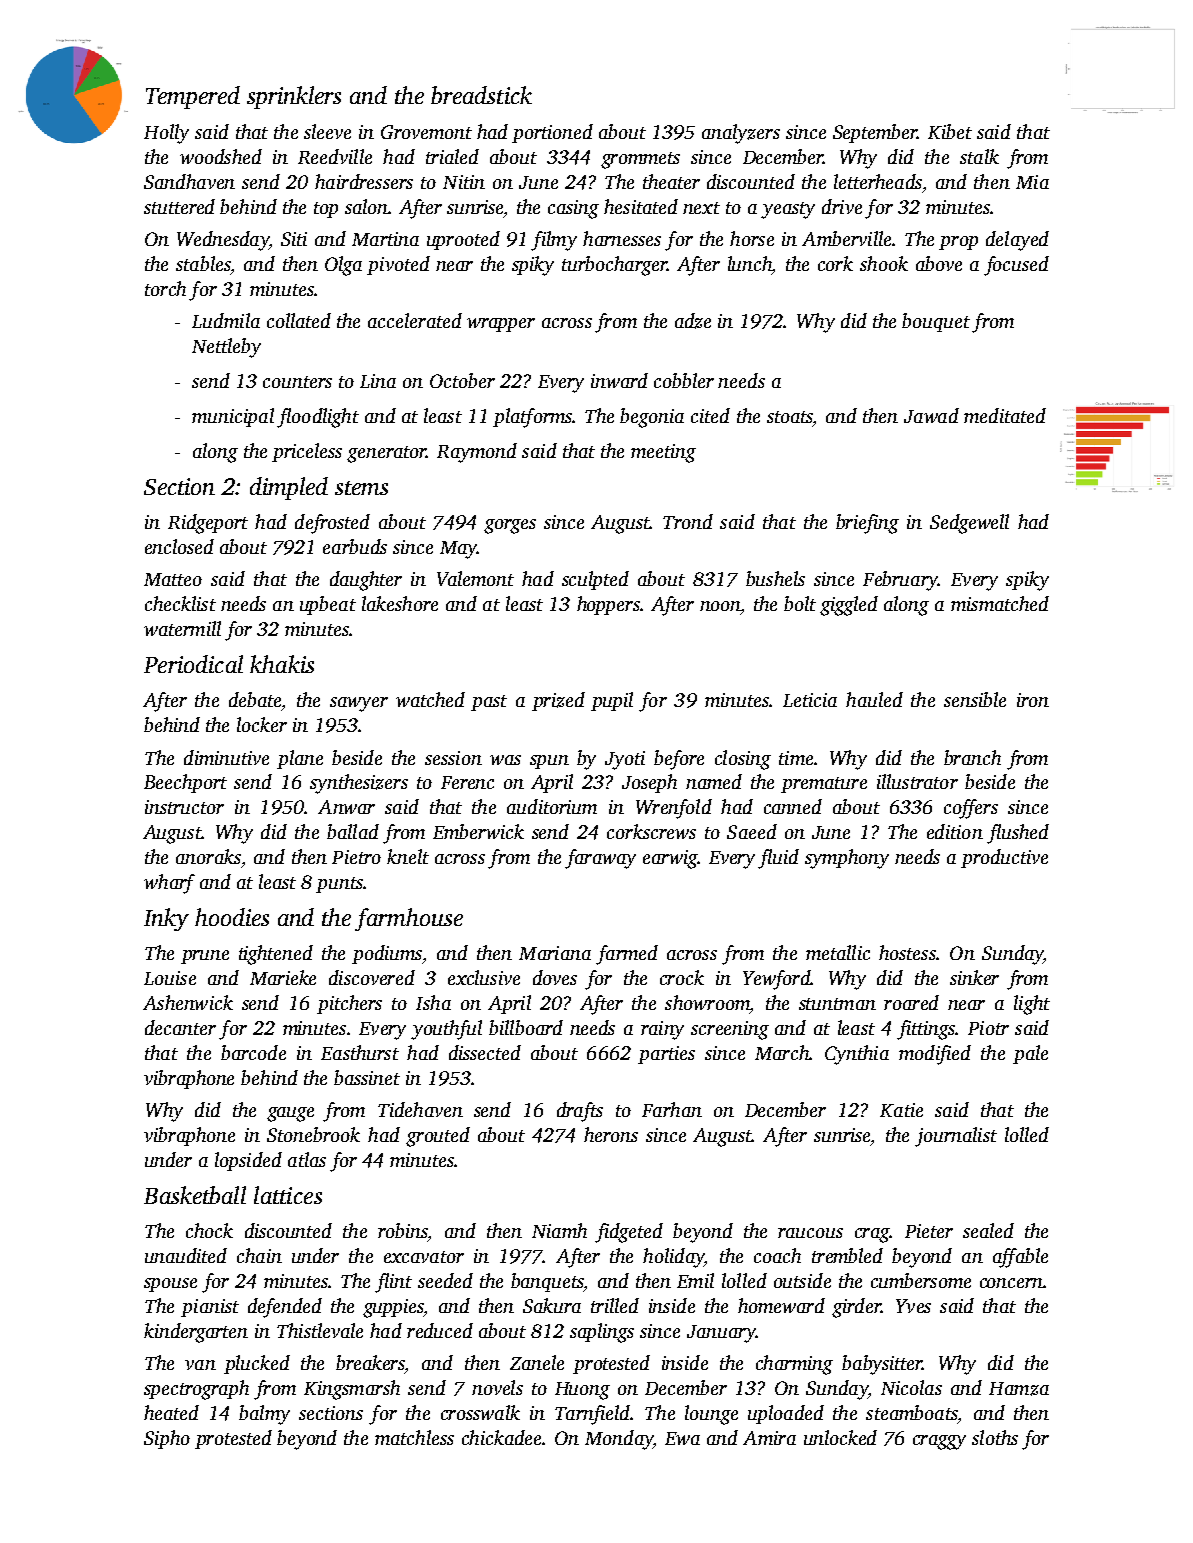 The height and width of the image is (1543, 1193). What do you see at coordinates (950, 131) in the image?
I see `Kibet` at bounding box center [950, 131].
